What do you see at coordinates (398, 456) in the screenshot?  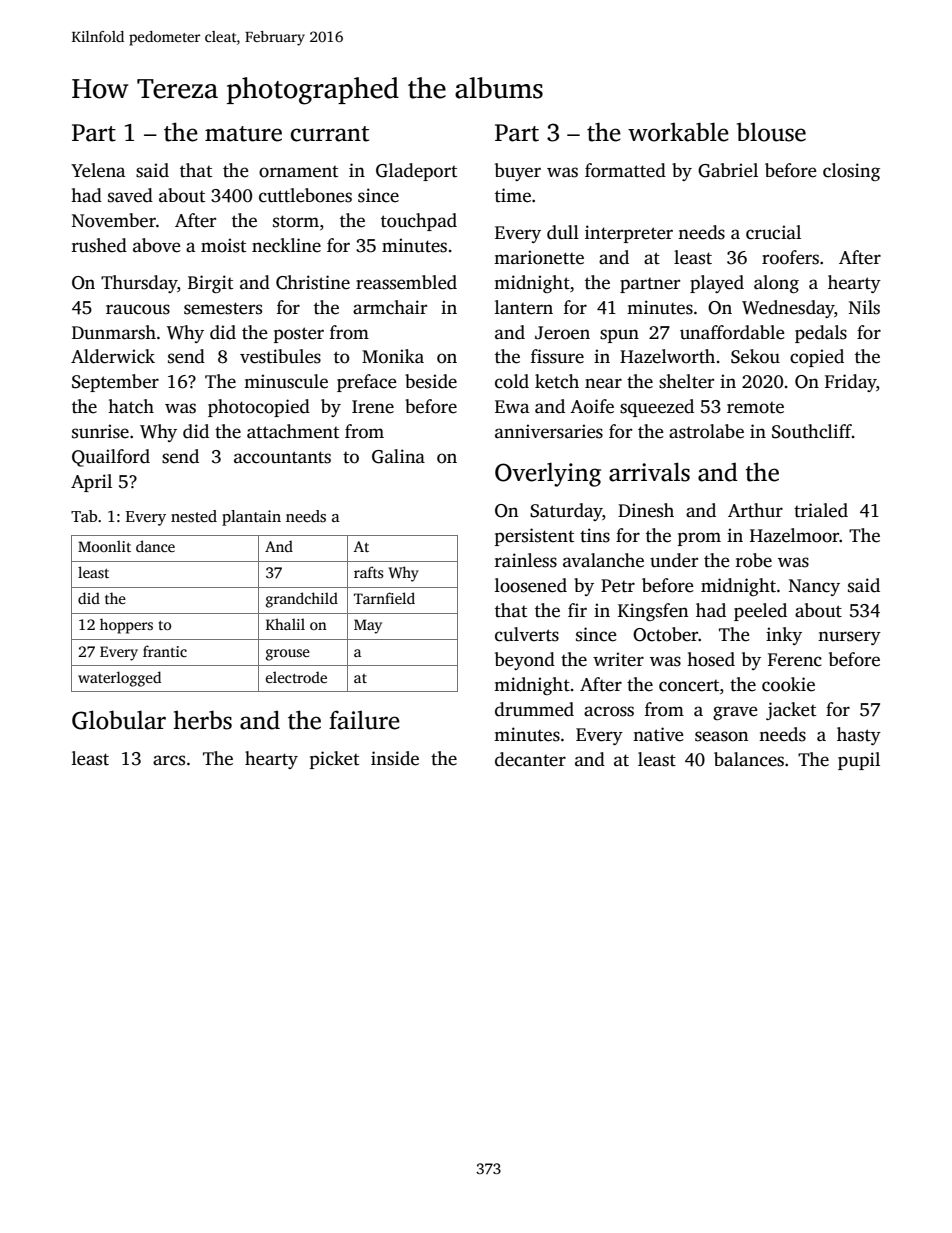 I see `Galina` at bounding box center [398, 456].
